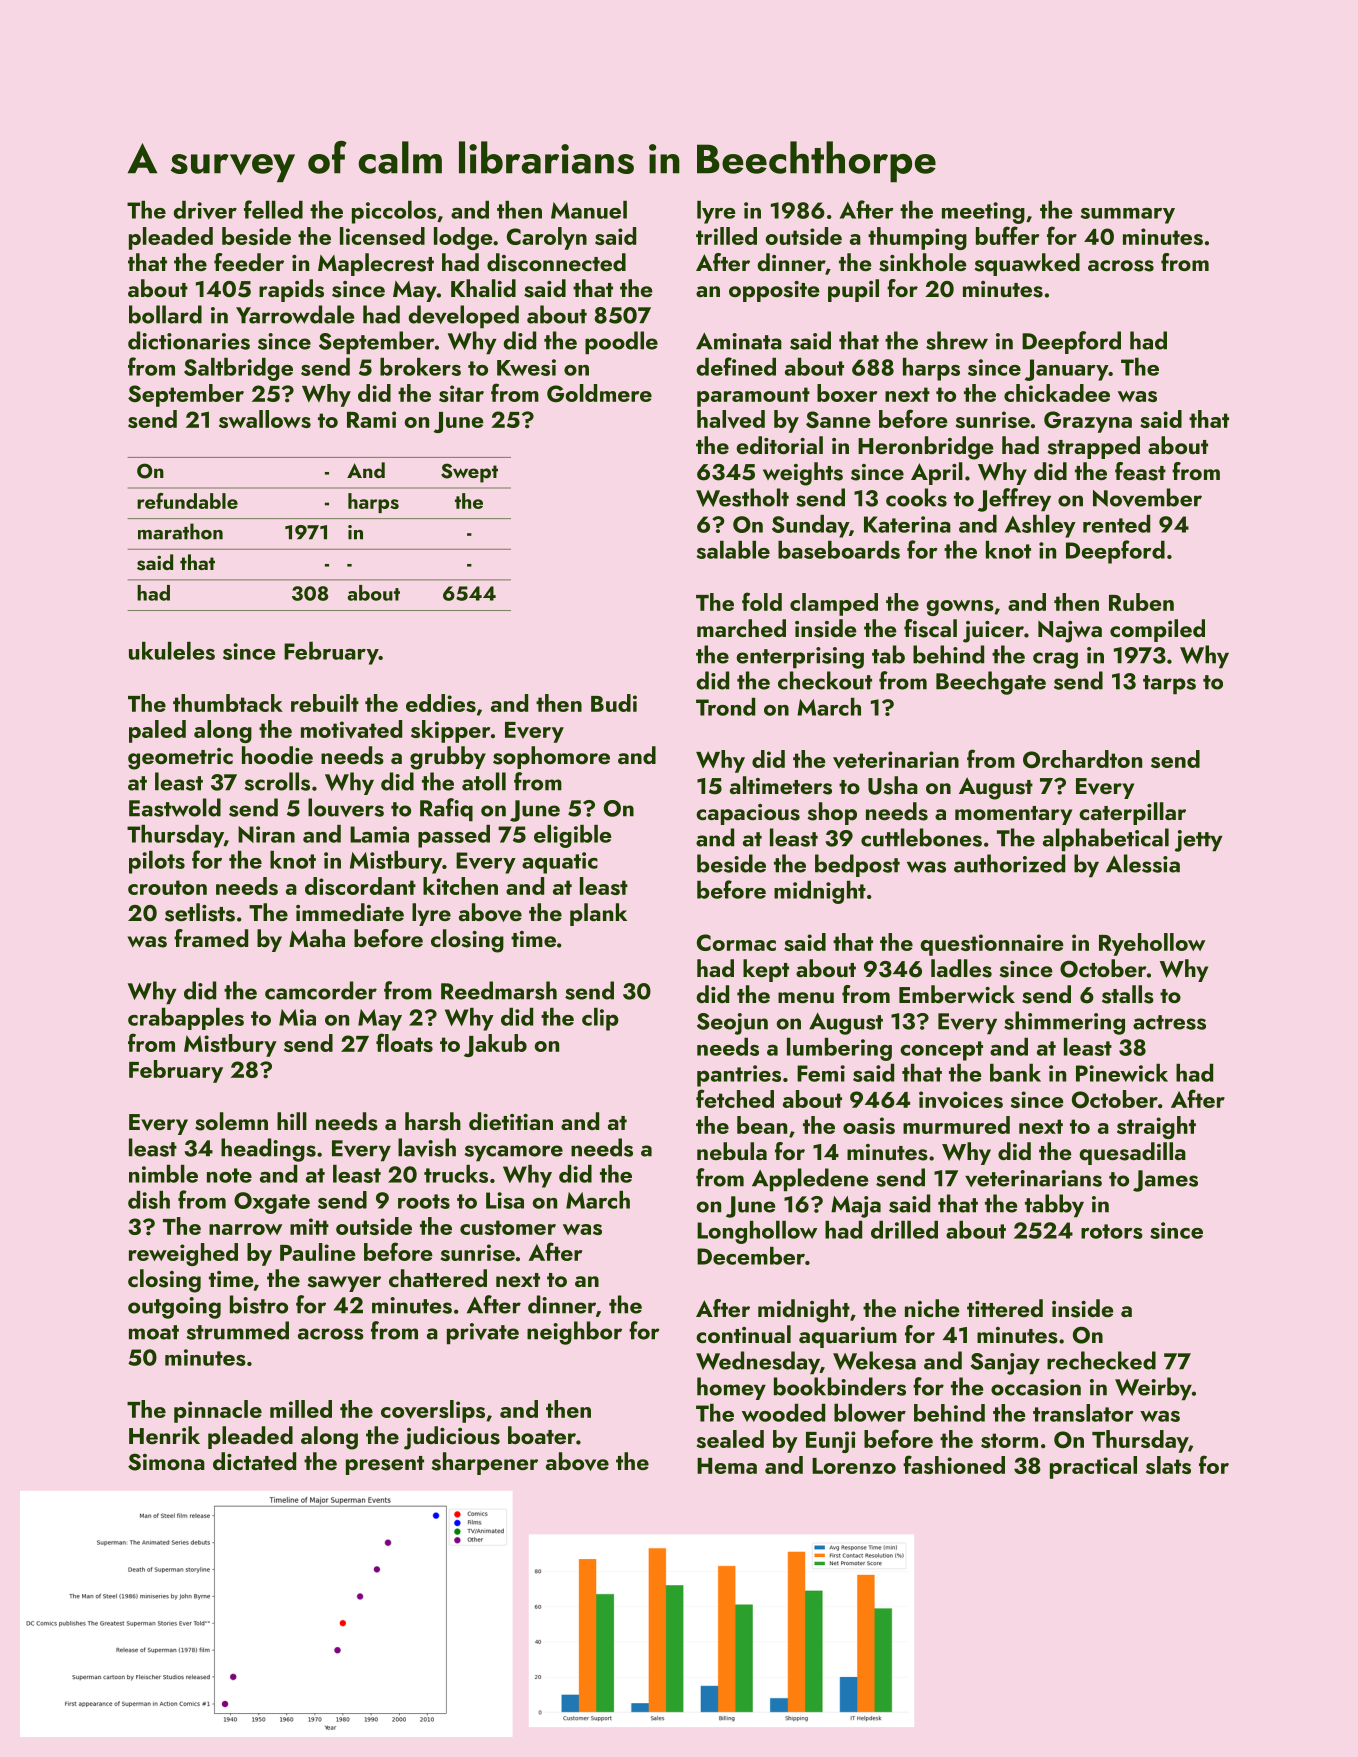 This image has height=1757, width=1358. What do you see at coordinates (589, 210) in the image?
I see `Manuel` at bounding box center [589, 210].
